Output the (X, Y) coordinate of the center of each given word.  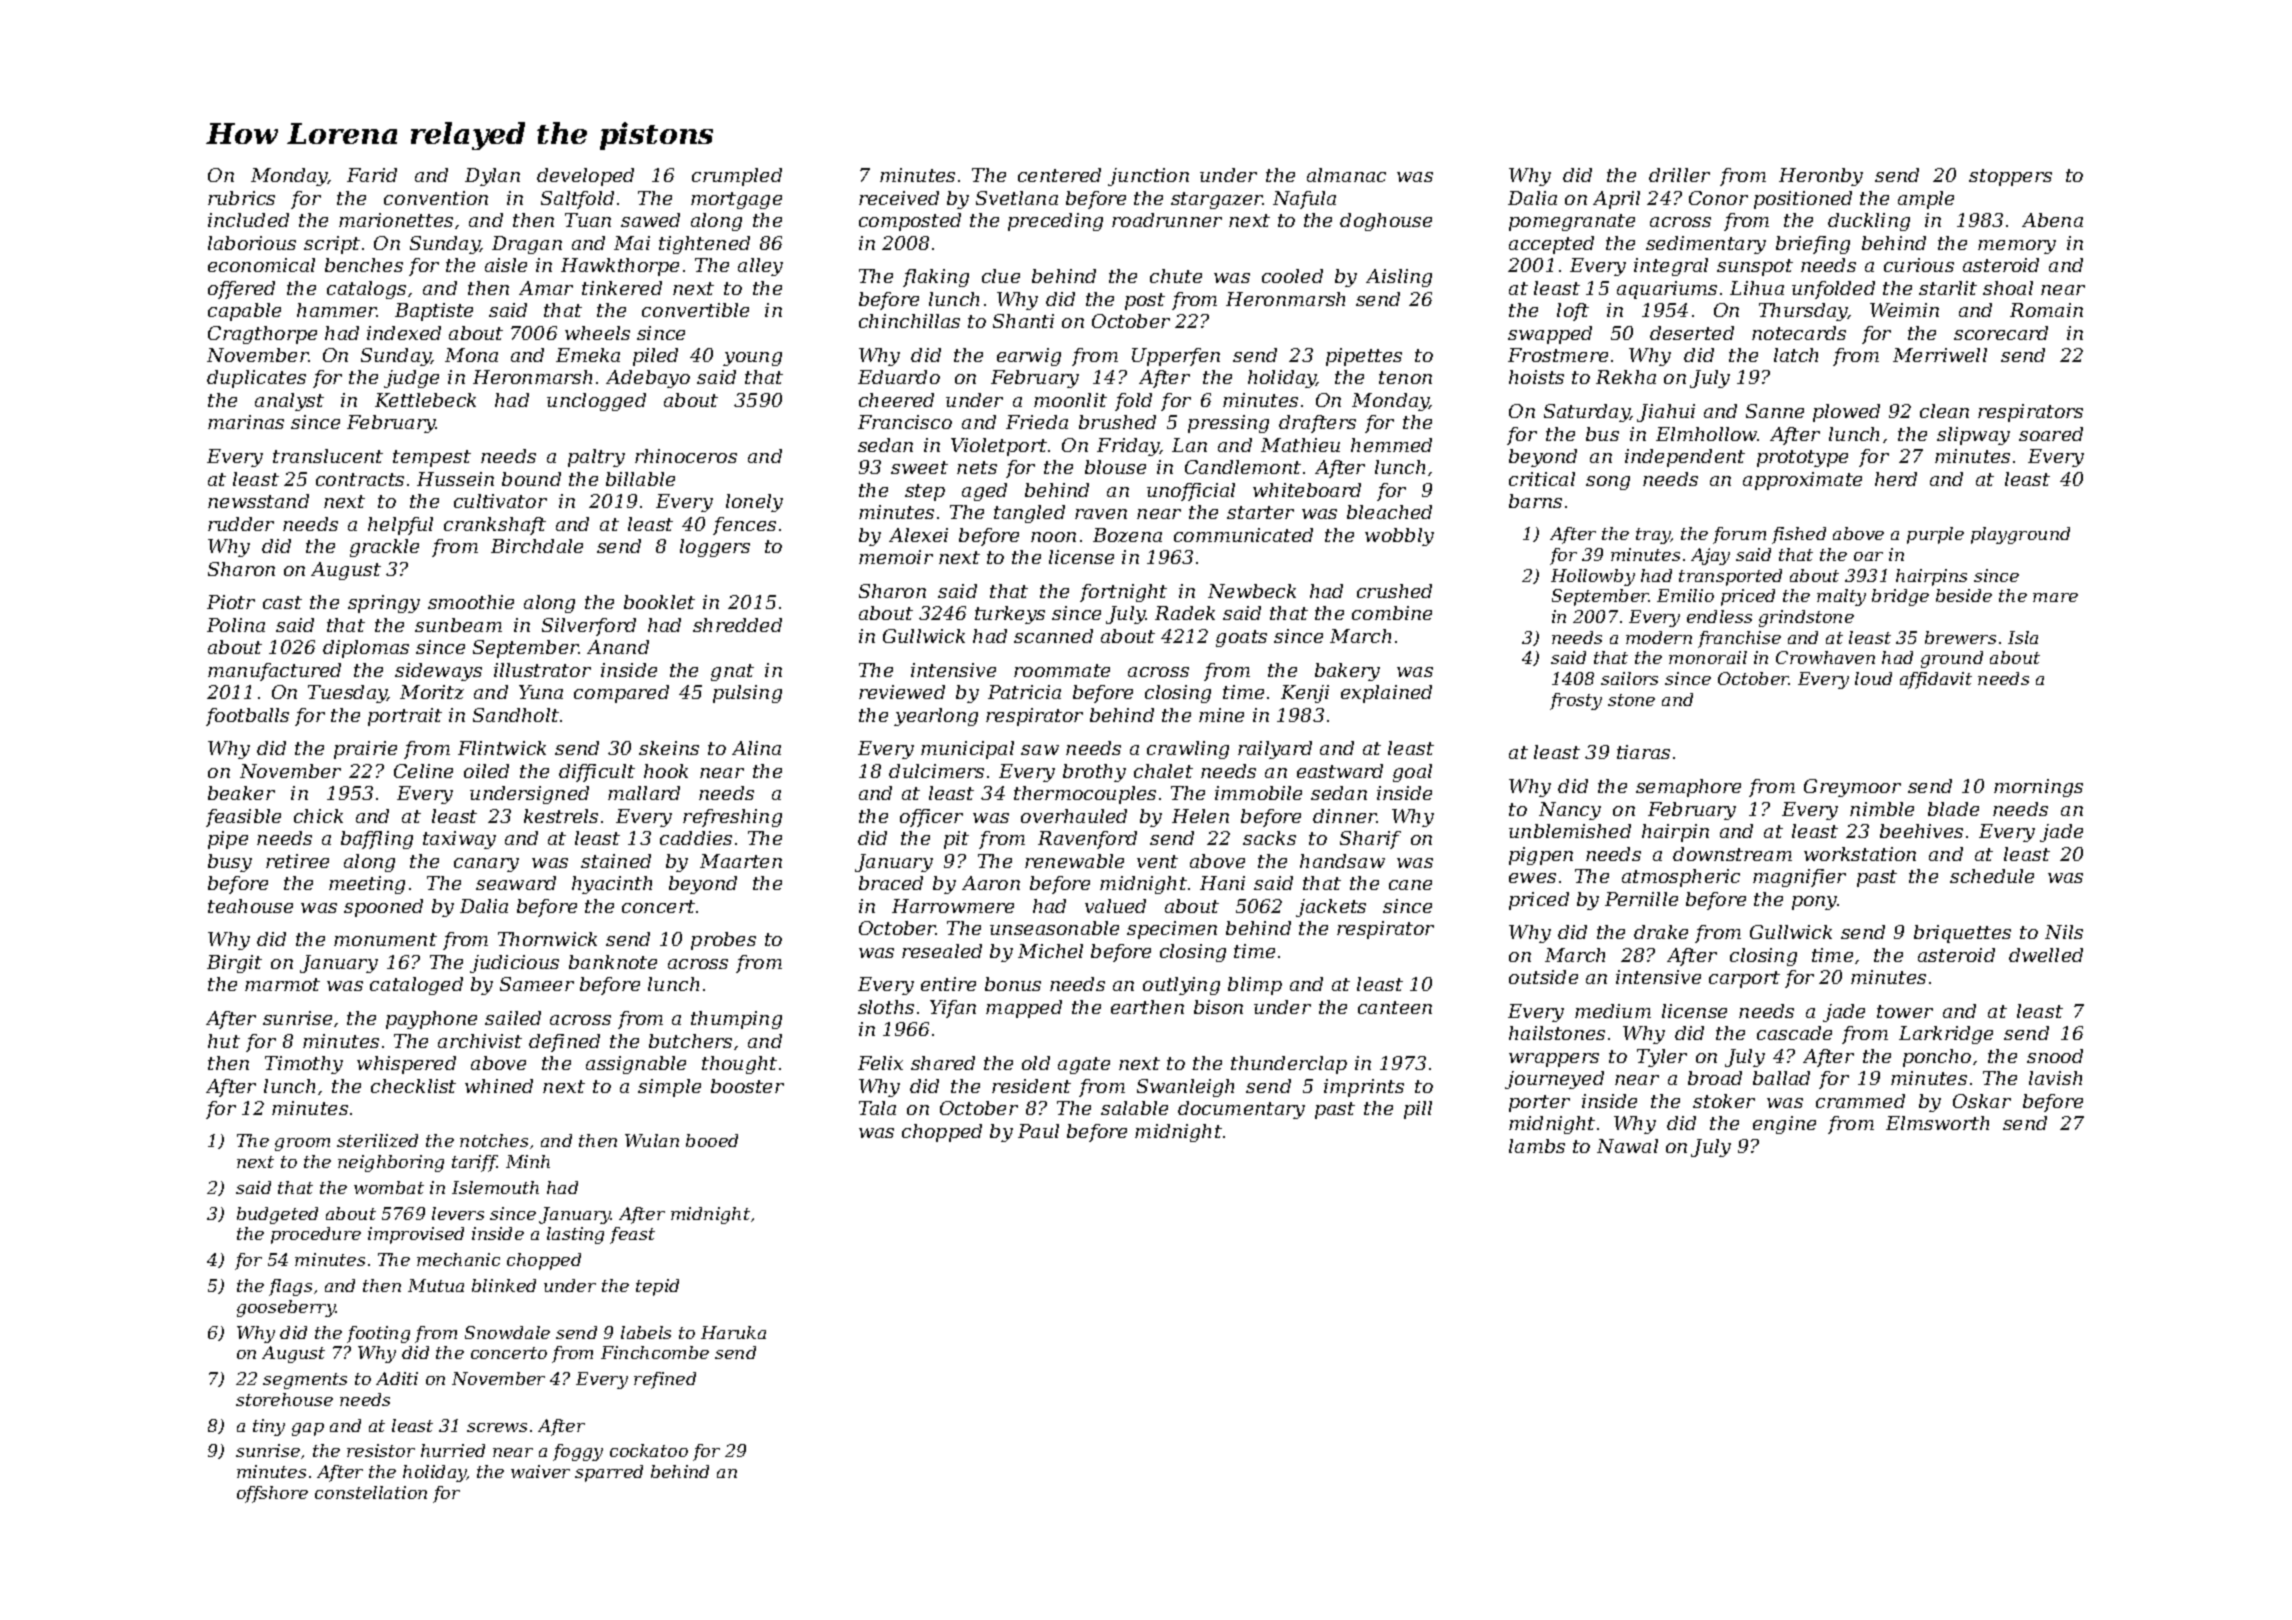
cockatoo (649, 1450)
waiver (540, 1471)
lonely (754, 503)
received (899, 198)
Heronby (1821, 177)
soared (2051, 434)
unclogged (596, 402)
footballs (247, 717)
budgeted (277, 1215)
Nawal (1627, 1146)
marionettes (396, 220)
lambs (1537, 1146)
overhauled (1074, 816)
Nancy (1570, 811)
